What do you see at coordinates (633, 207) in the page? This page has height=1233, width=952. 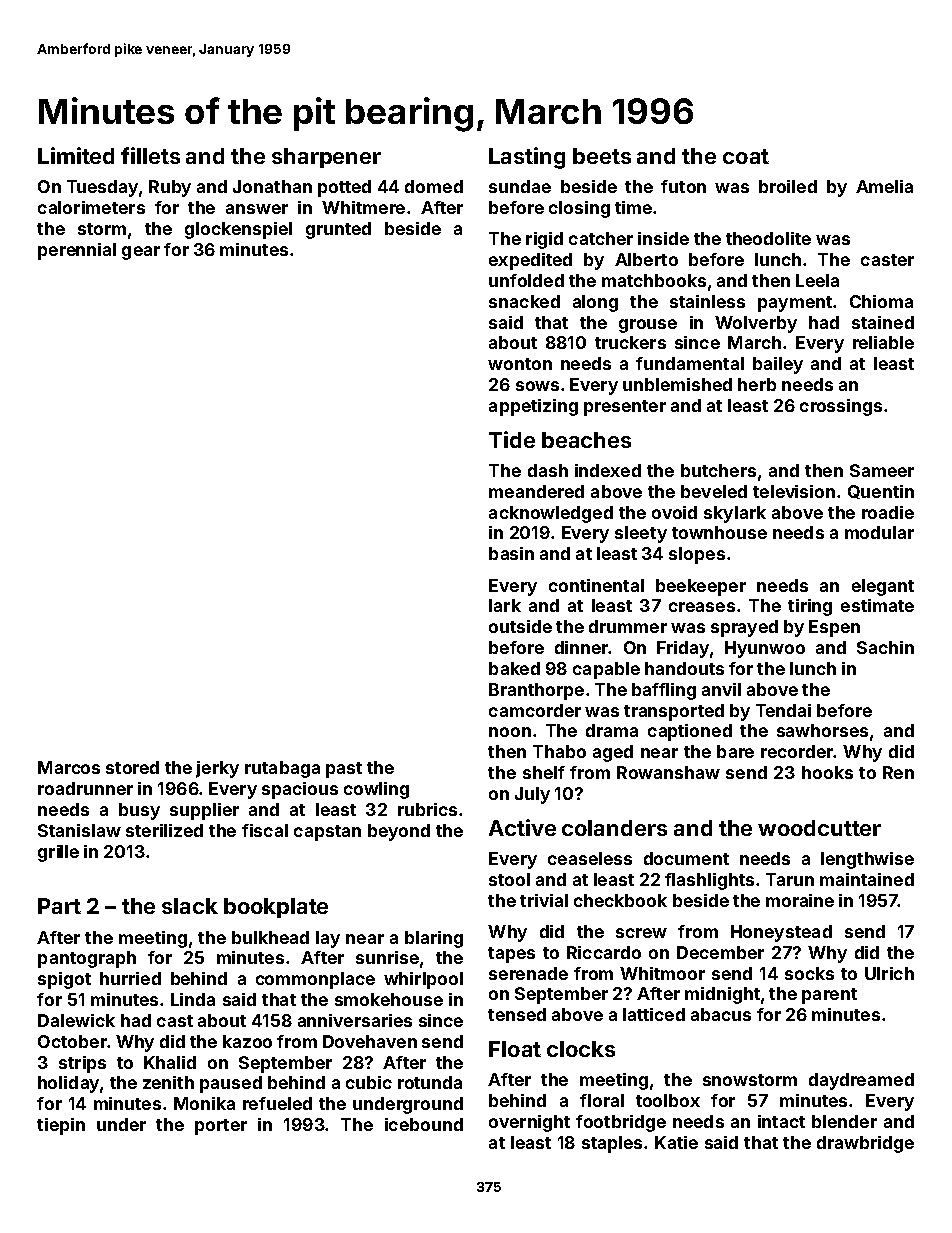 I see `time` at bounding box center [633, 207].
